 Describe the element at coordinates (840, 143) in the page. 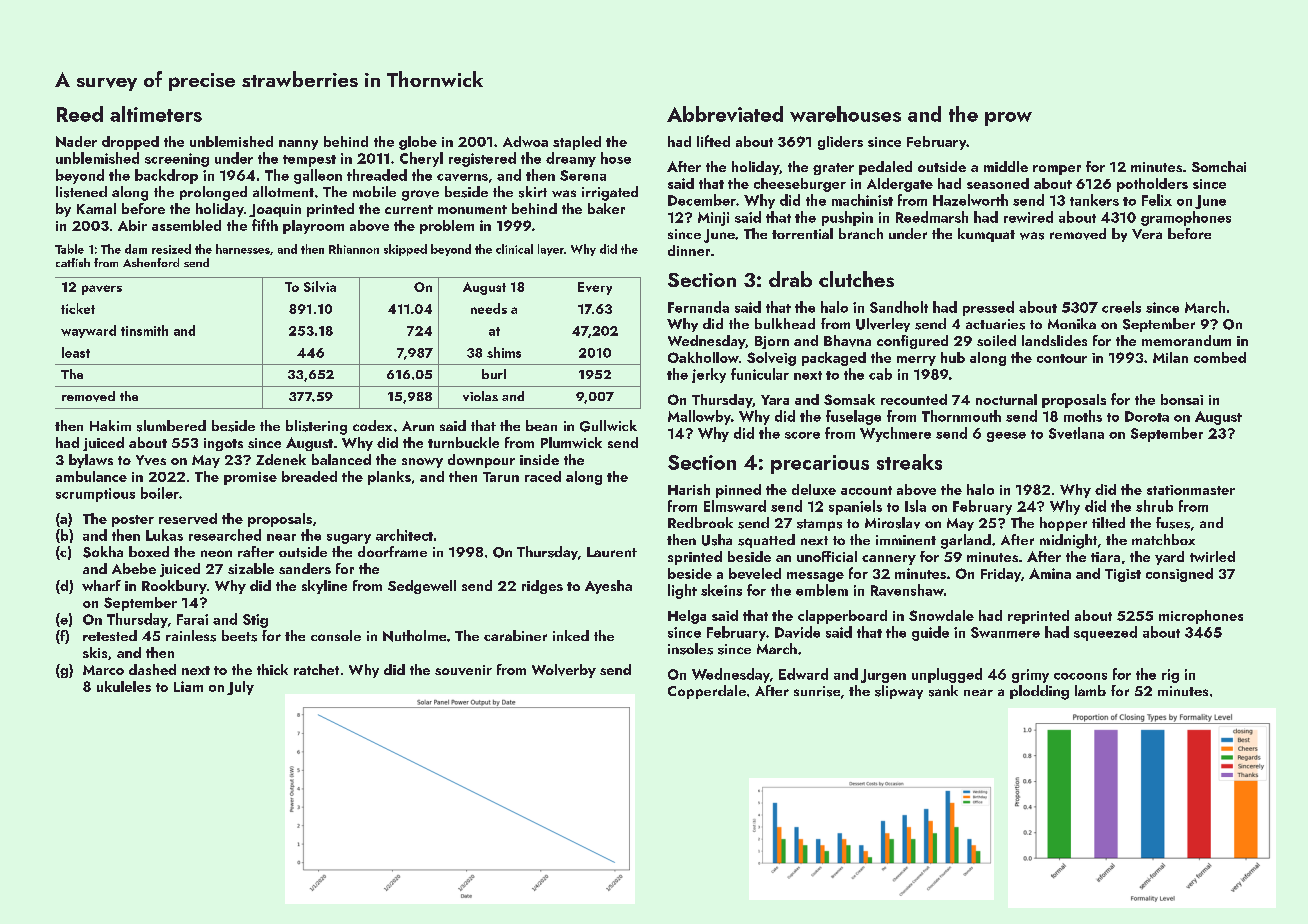

I see `gliders` at that location.
